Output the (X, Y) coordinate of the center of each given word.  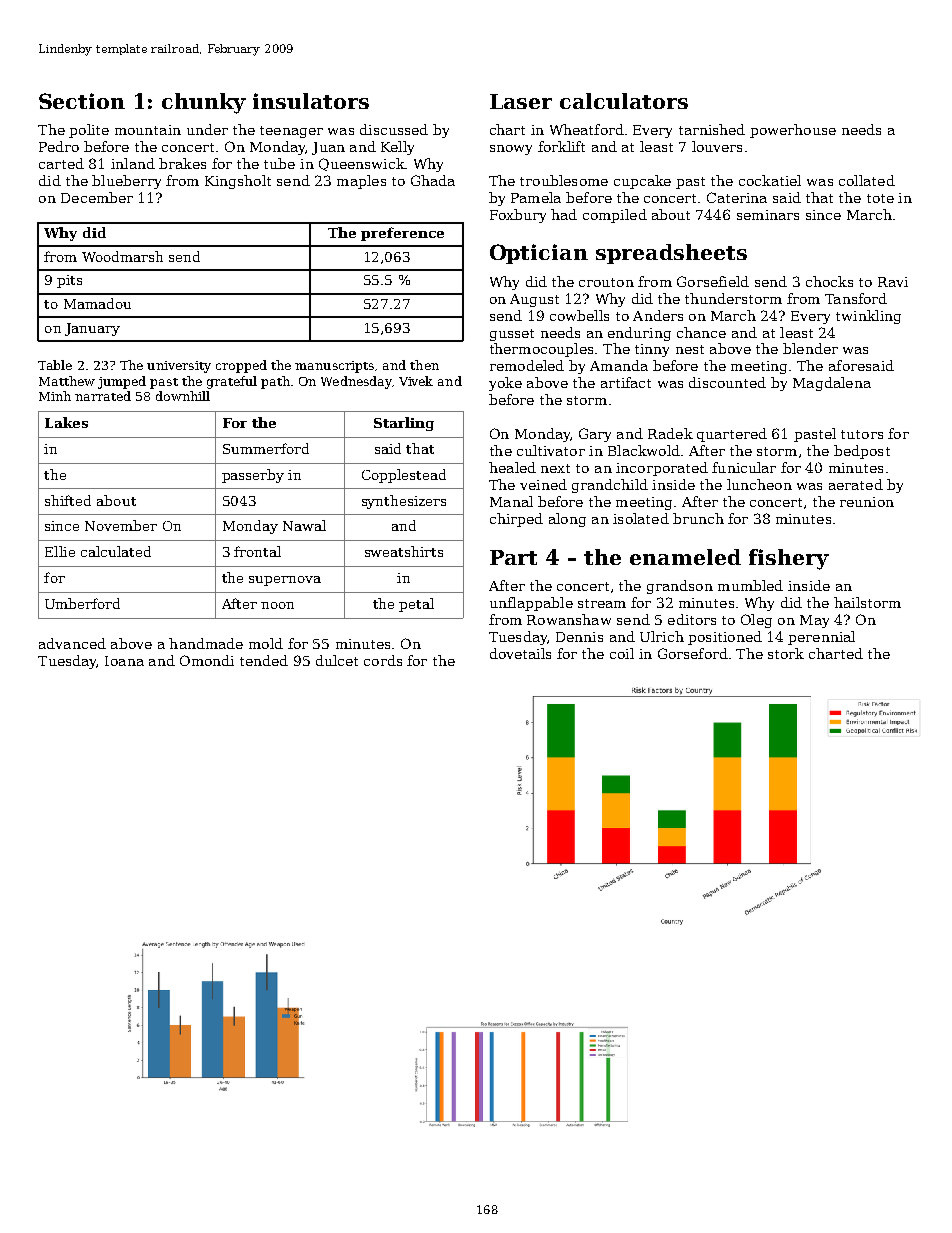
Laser (521, 101)
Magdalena (832, 384)
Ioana (124, 661)
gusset (512, 335)
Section (82, 101)
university (179, 367)
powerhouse (793, 131)
